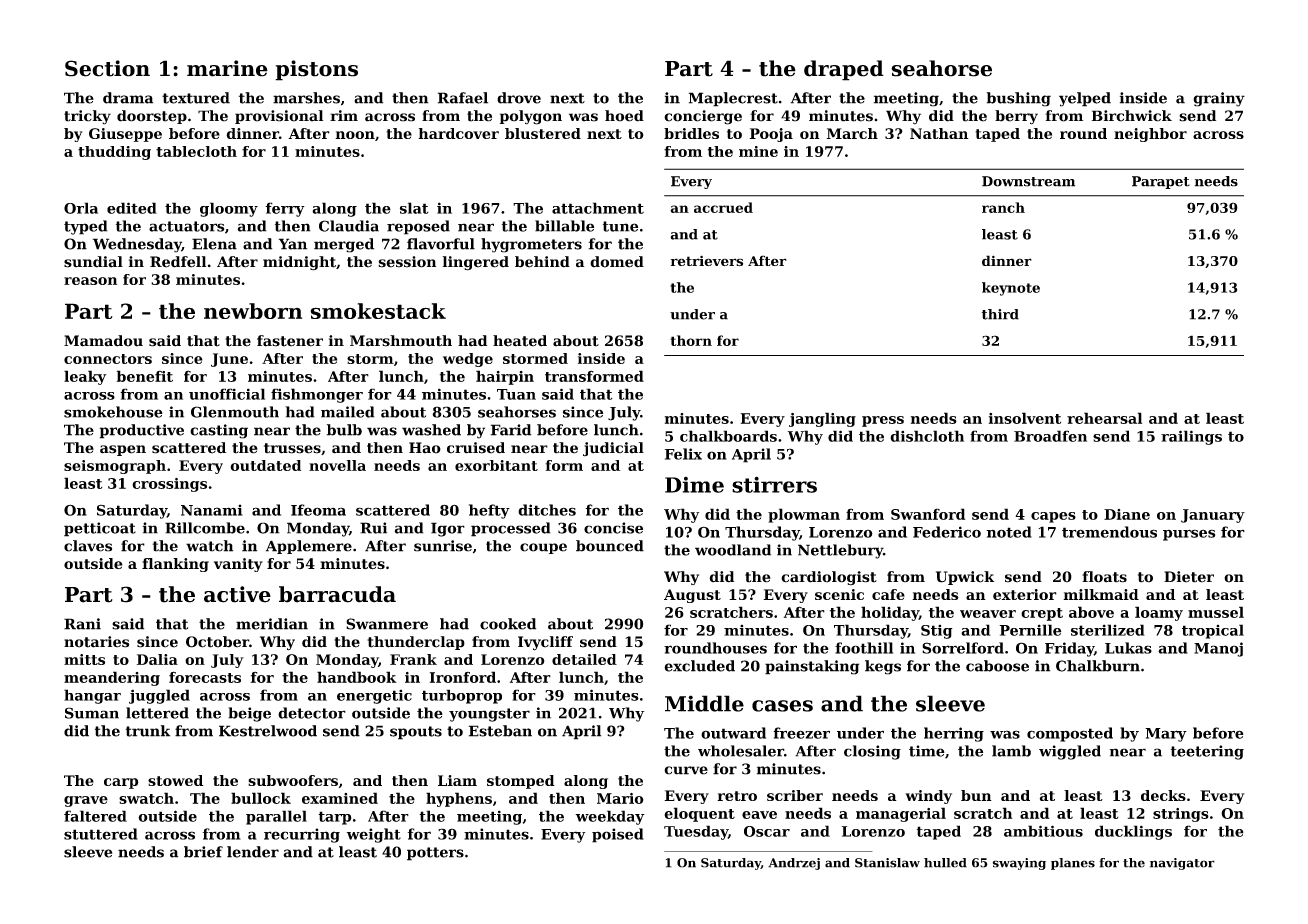  What do you see at coordinates (176, 780) in the document?
I see `stowed` at bounding box center [176, 780].
